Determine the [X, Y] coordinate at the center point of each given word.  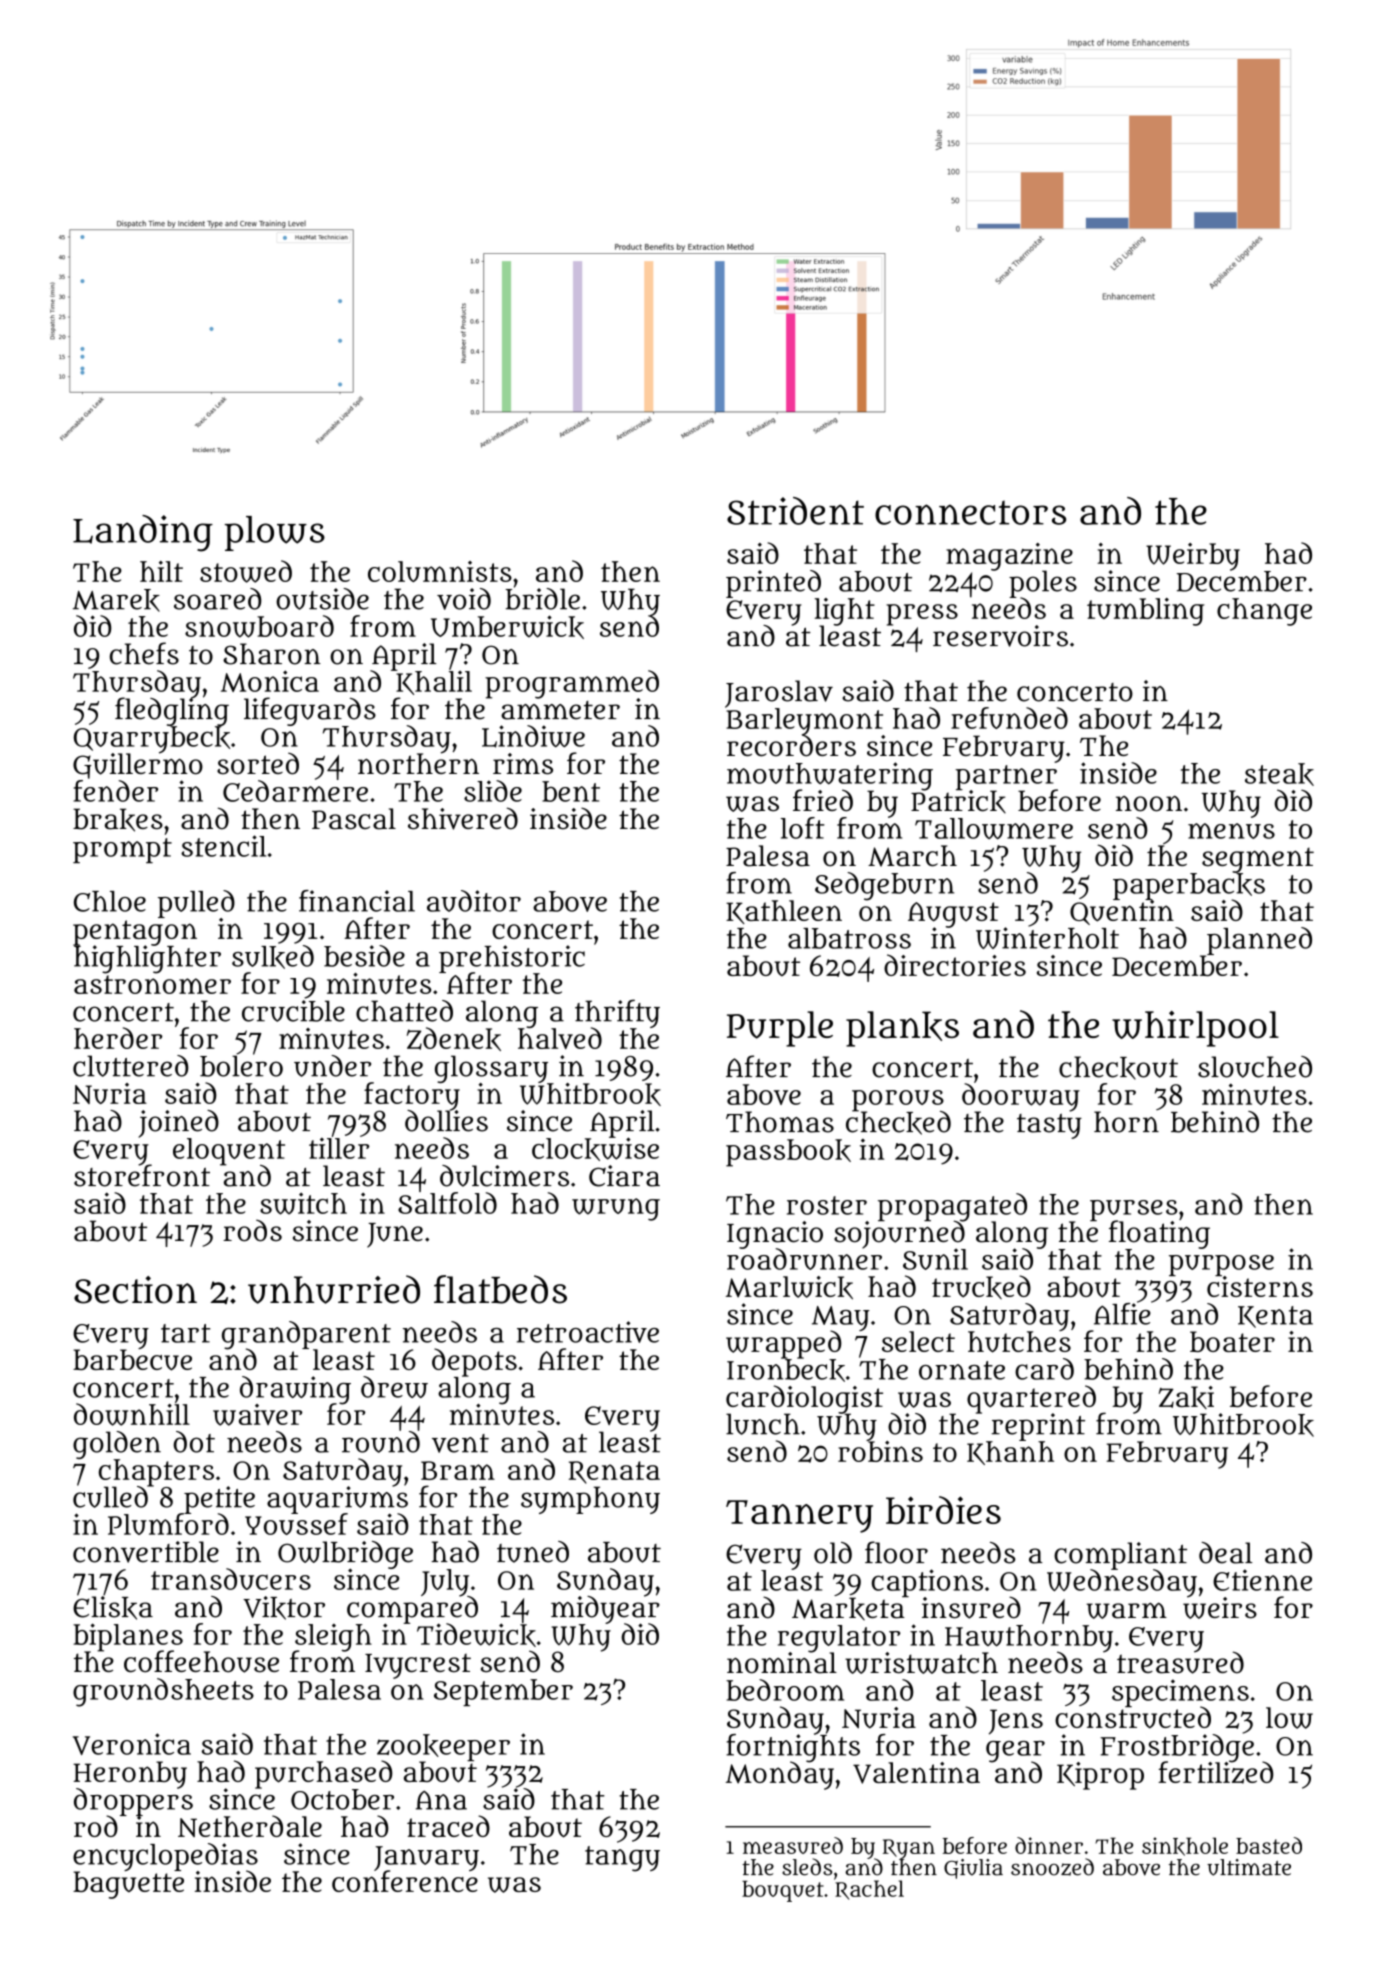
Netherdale [250, 1826]
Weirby [1193, 557]
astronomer [152, 984]
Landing [143, 533]
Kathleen [784, 912]
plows [275, 533]
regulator [839, 1638]
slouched [1255, 1067]
